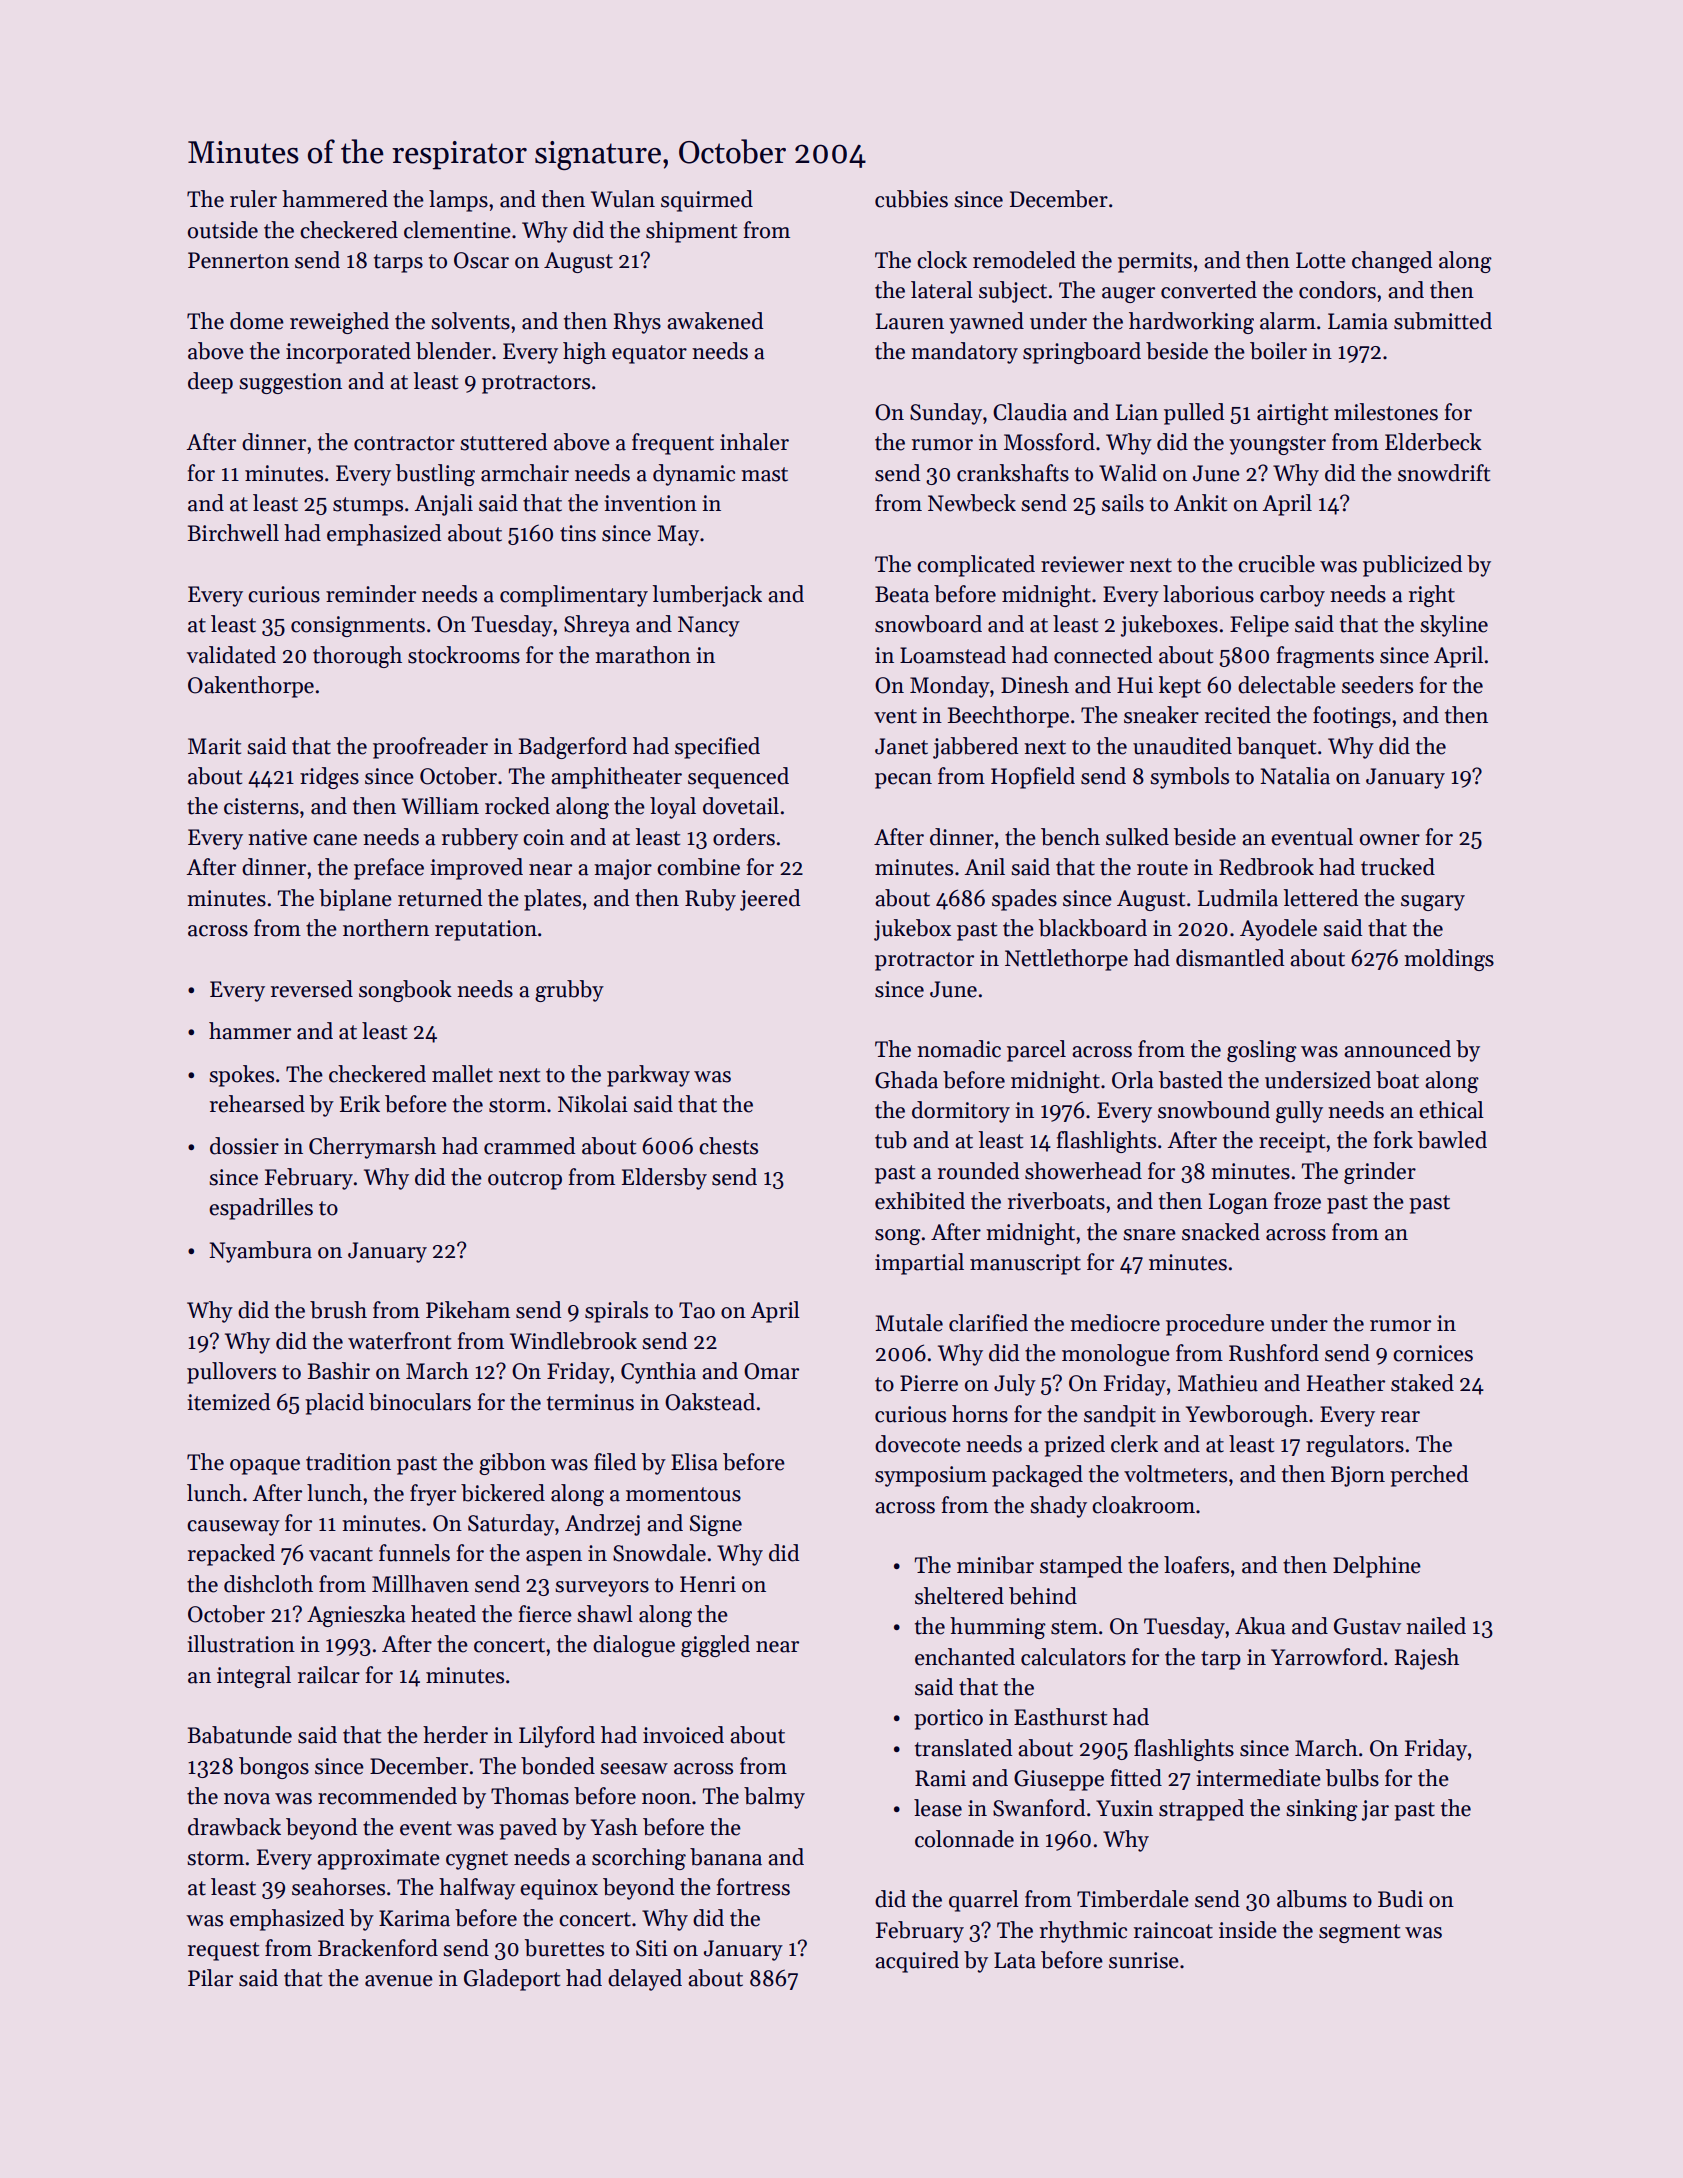  Describe the element at coordinates (1258, 1778) in the image. I see `intermediate` at that location.
